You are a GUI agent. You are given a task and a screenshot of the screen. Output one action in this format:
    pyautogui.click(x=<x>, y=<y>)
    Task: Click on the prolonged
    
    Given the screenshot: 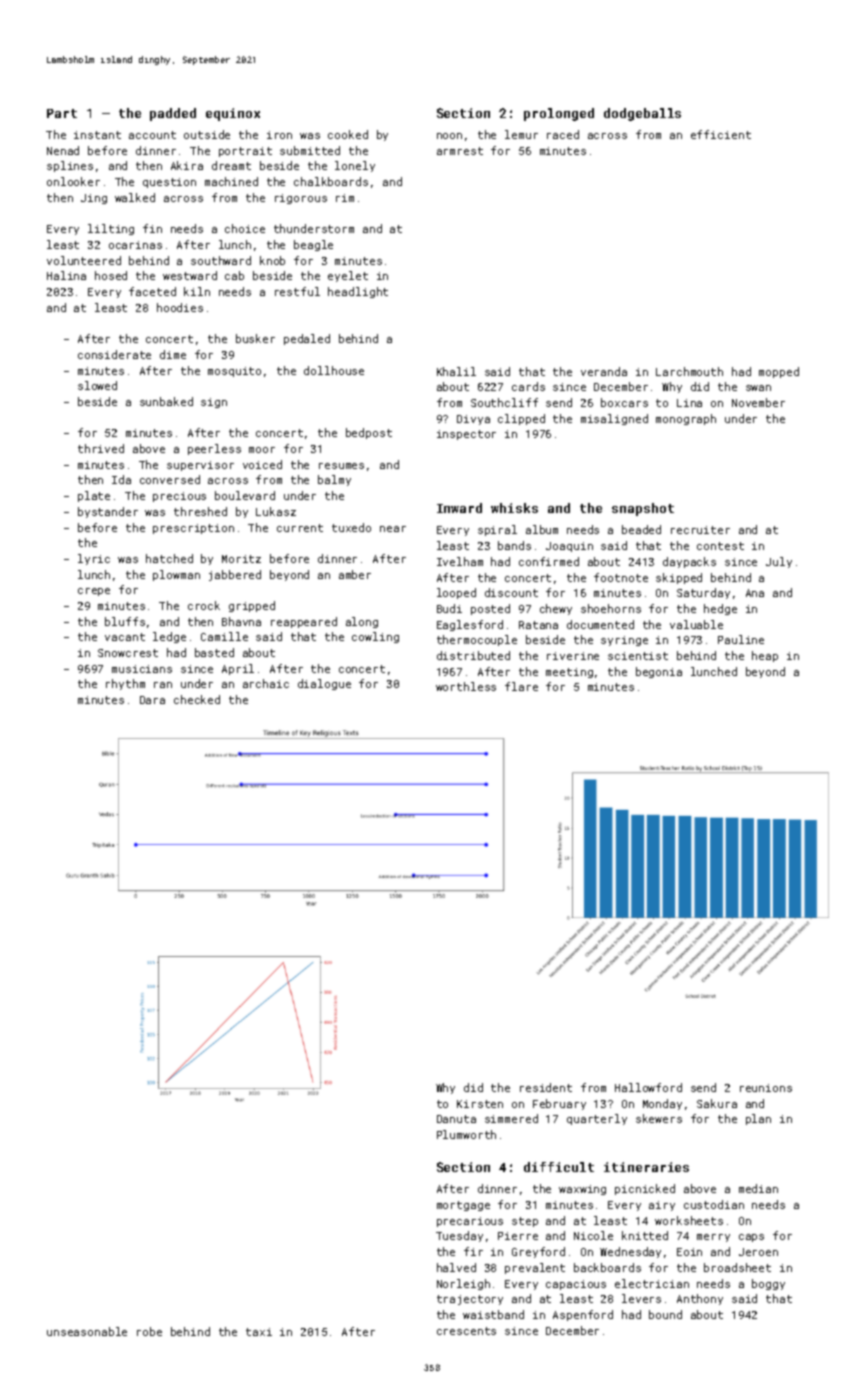 What is the action you would take?
    pyautogui.click(x=559, y=114)
